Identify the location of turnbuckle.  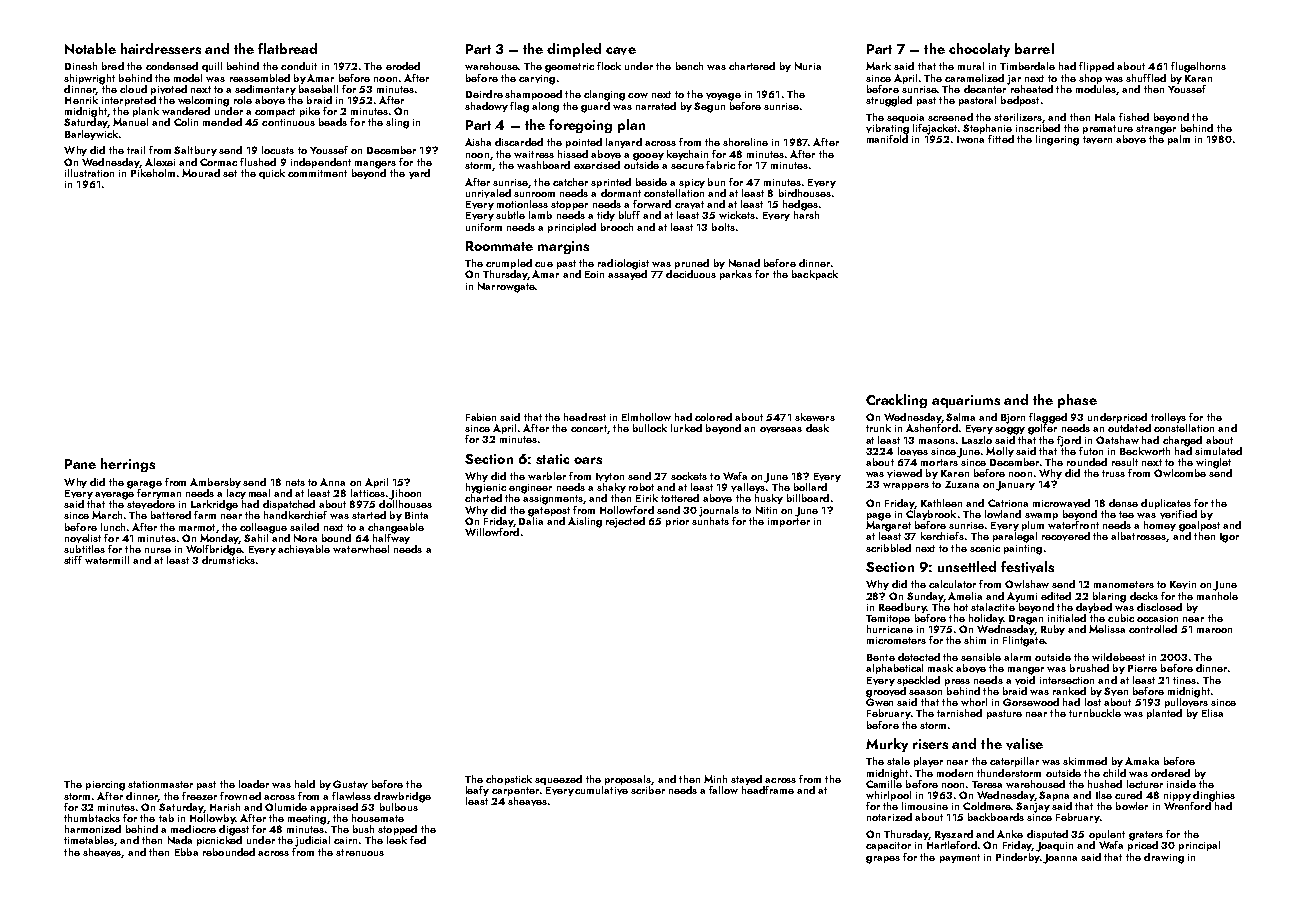
(1095, 713).
